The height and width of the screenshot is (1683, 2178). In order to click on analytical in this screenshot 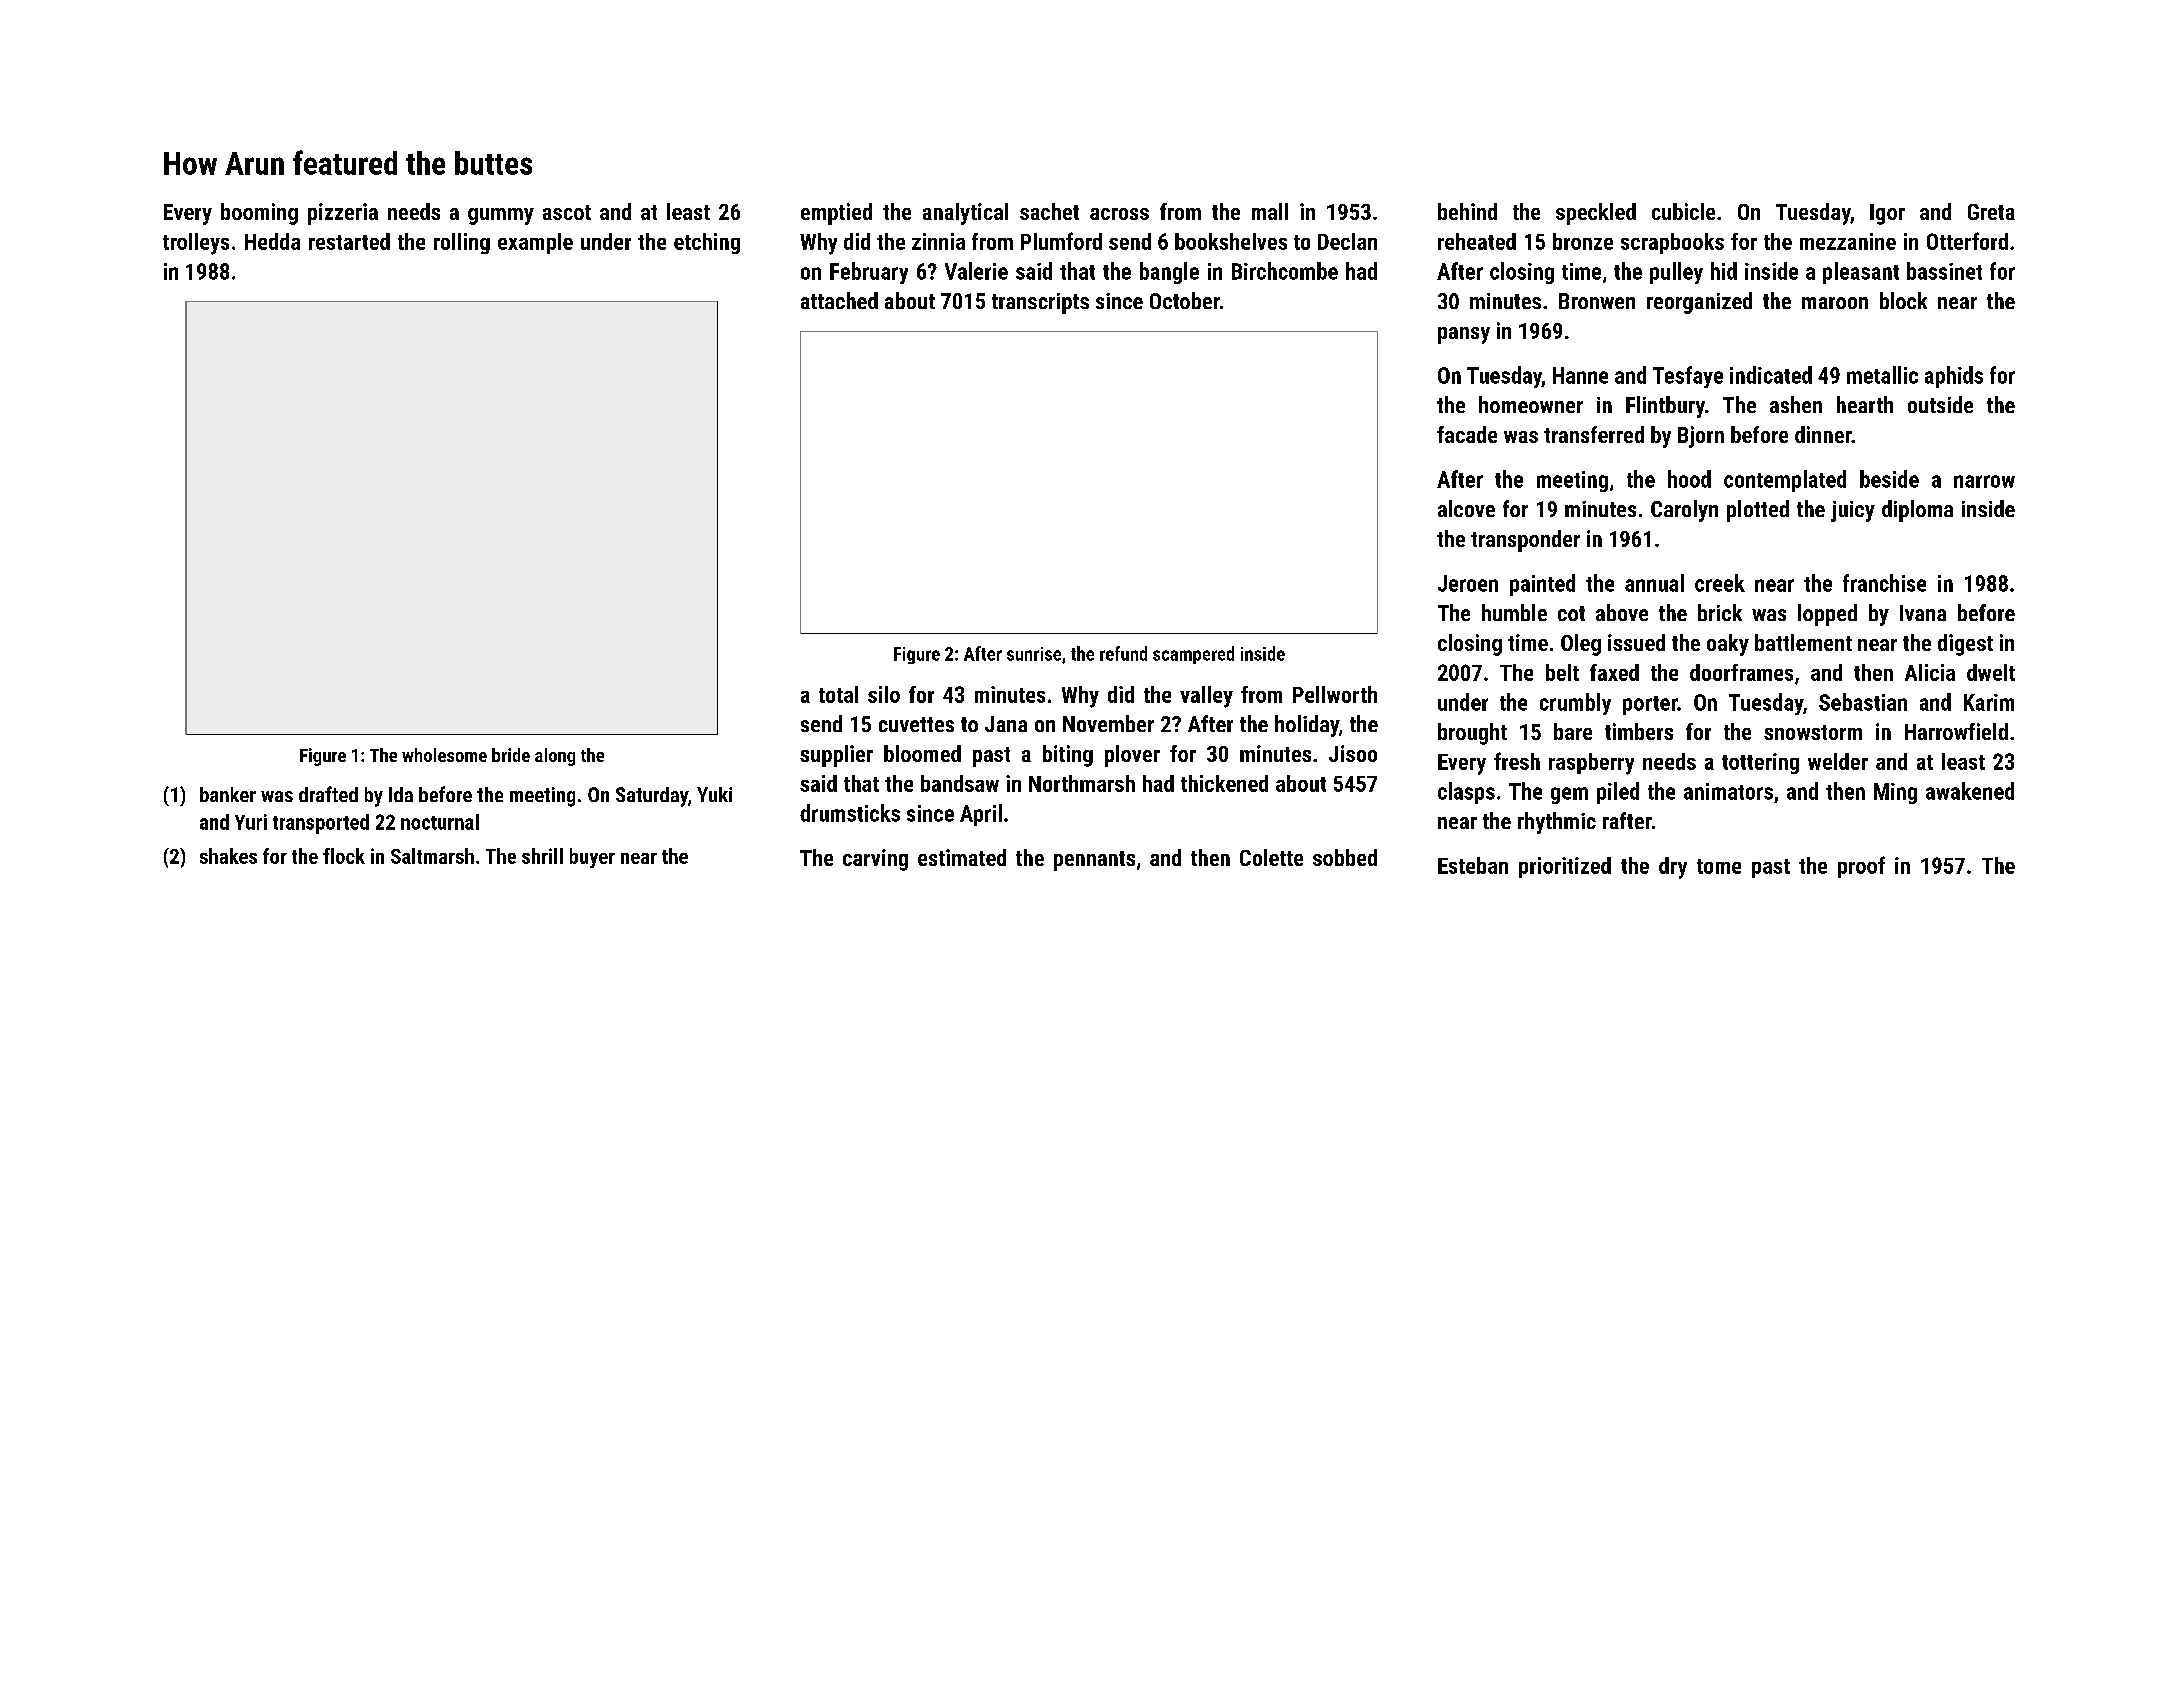, I will do `click(965, 214)`.
